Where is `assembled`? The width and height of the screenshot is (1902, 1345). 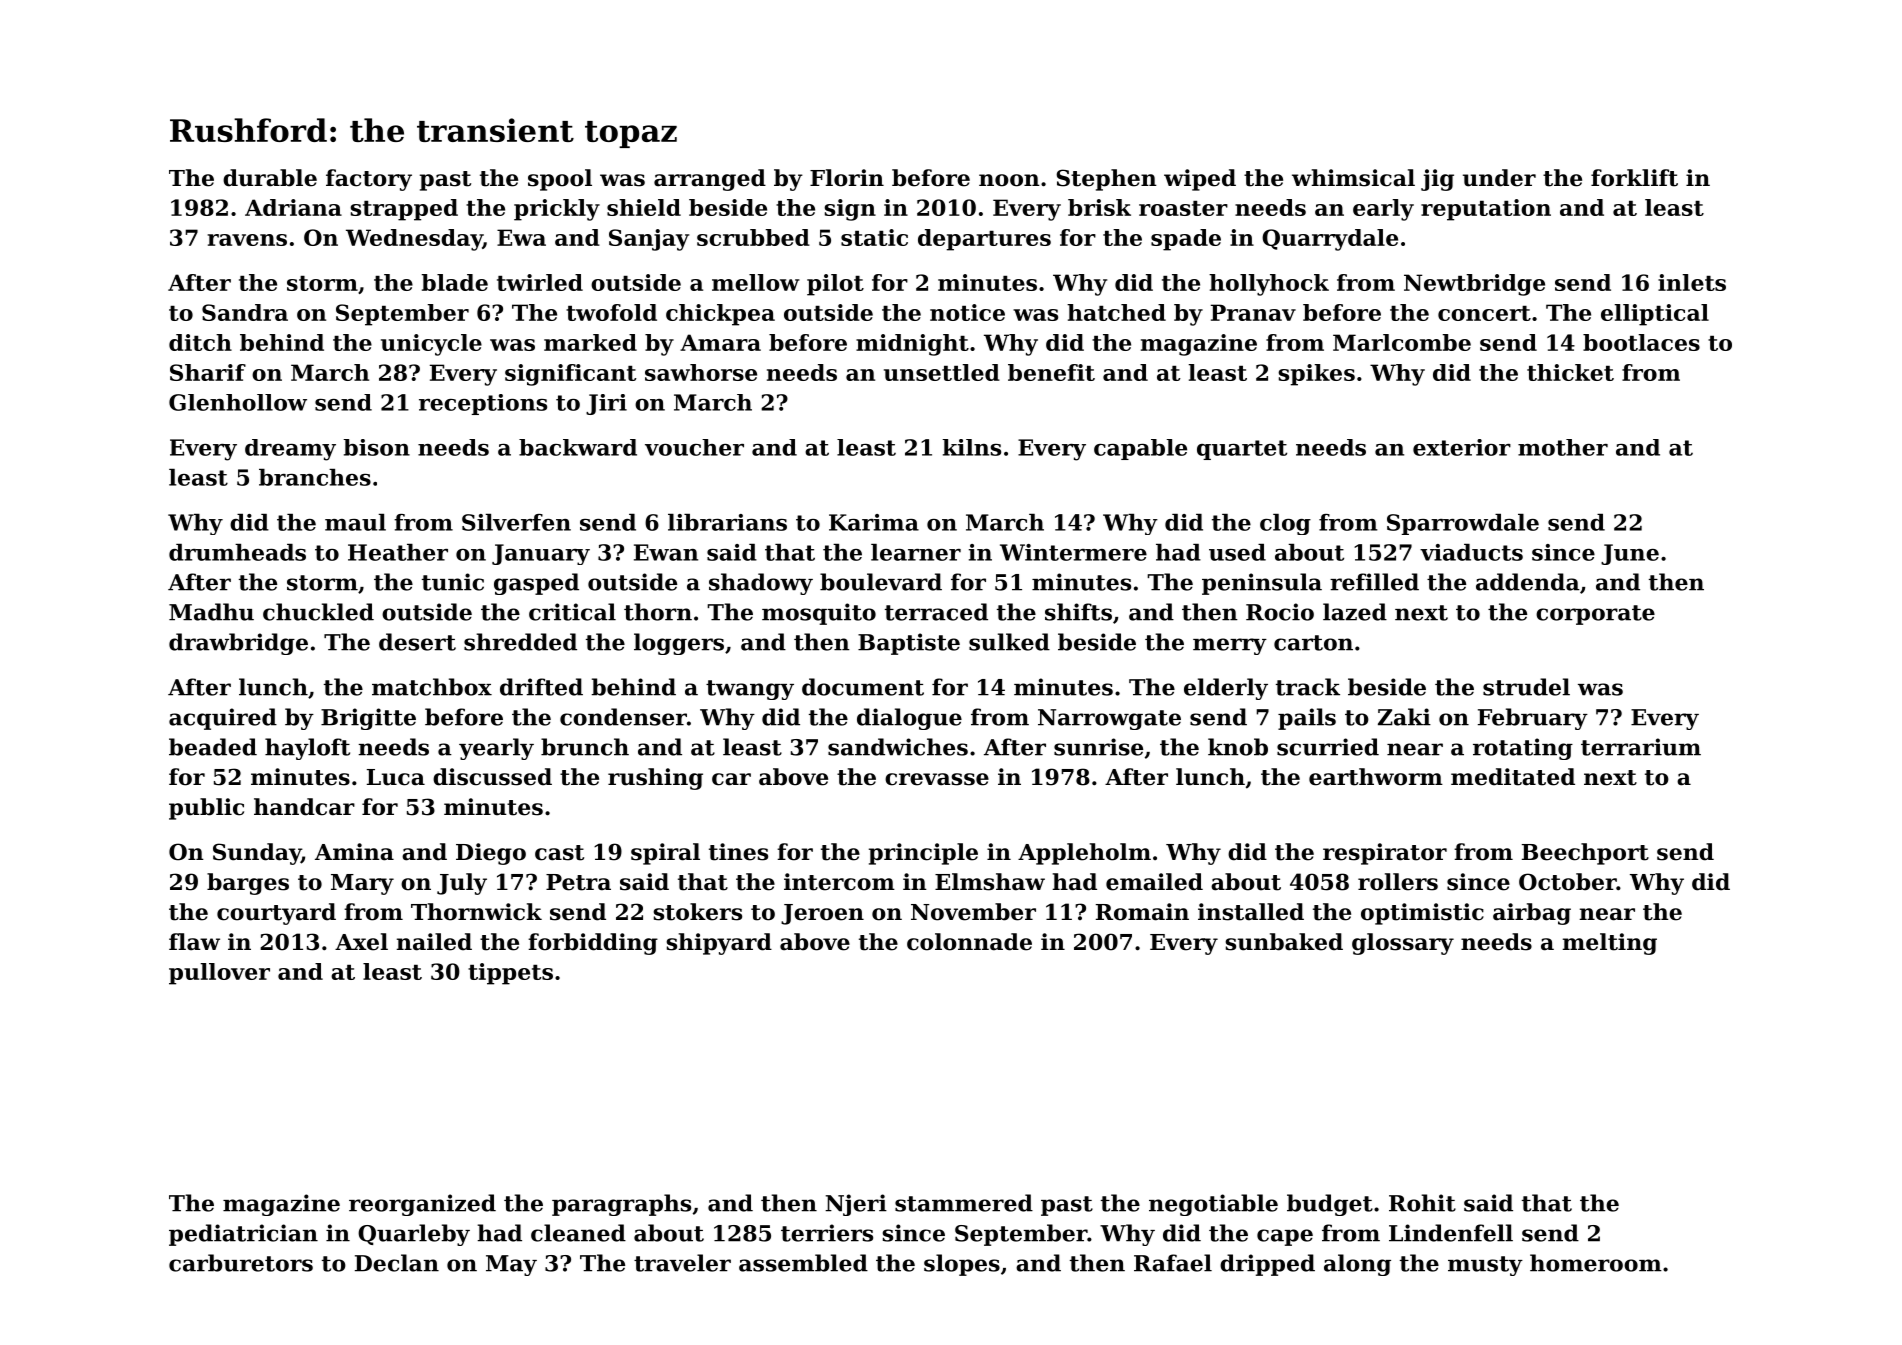 assembled is located at coordinates (803, 1263).
